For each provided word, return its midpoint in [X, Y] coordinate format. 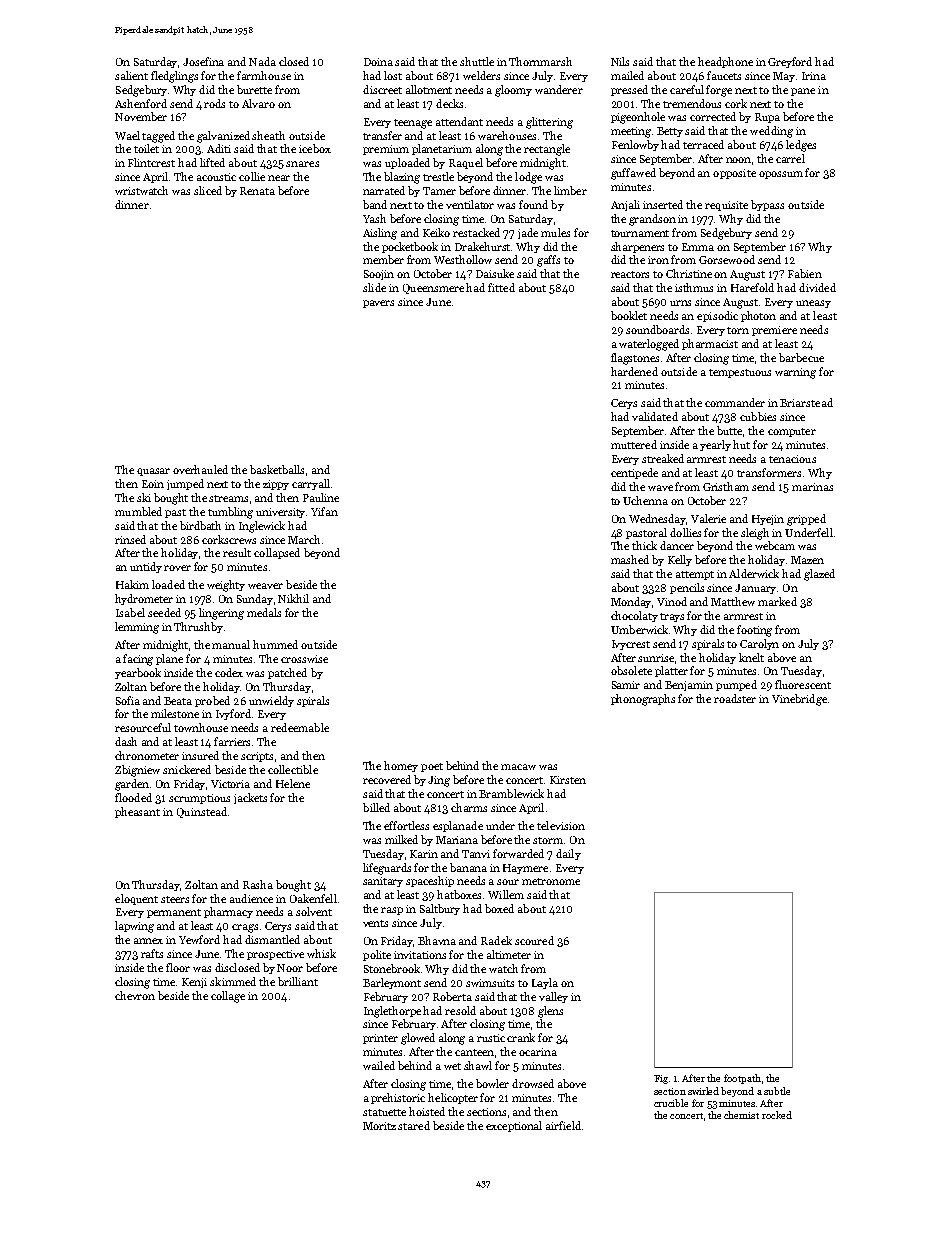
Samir [626, 685]
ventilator [470, 204]
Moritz [379, 1126]
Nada [262, 61]
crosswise [304, 659]
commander [735, 402]
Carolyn [759, 644]
